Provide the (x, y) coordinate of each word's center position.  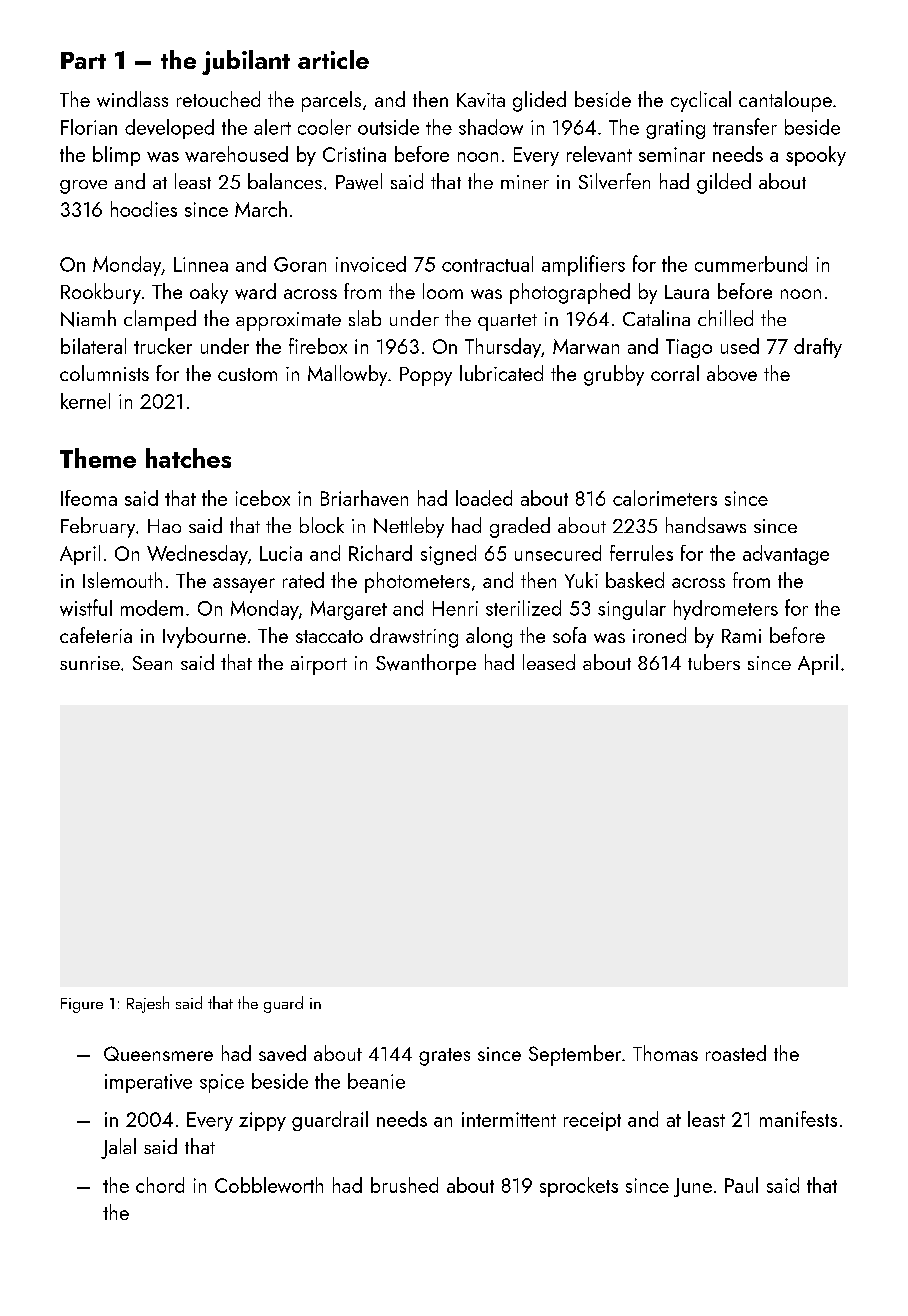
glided (539, 101)
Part (83, 60)
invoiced (371, 264)
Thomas (665, 1053)
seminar (672, 154)
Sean (152, 663)
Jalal (118, 1148)
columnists (104, 373)
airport (319, 665)
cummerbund (751, 264)
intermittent (509, 1119)
